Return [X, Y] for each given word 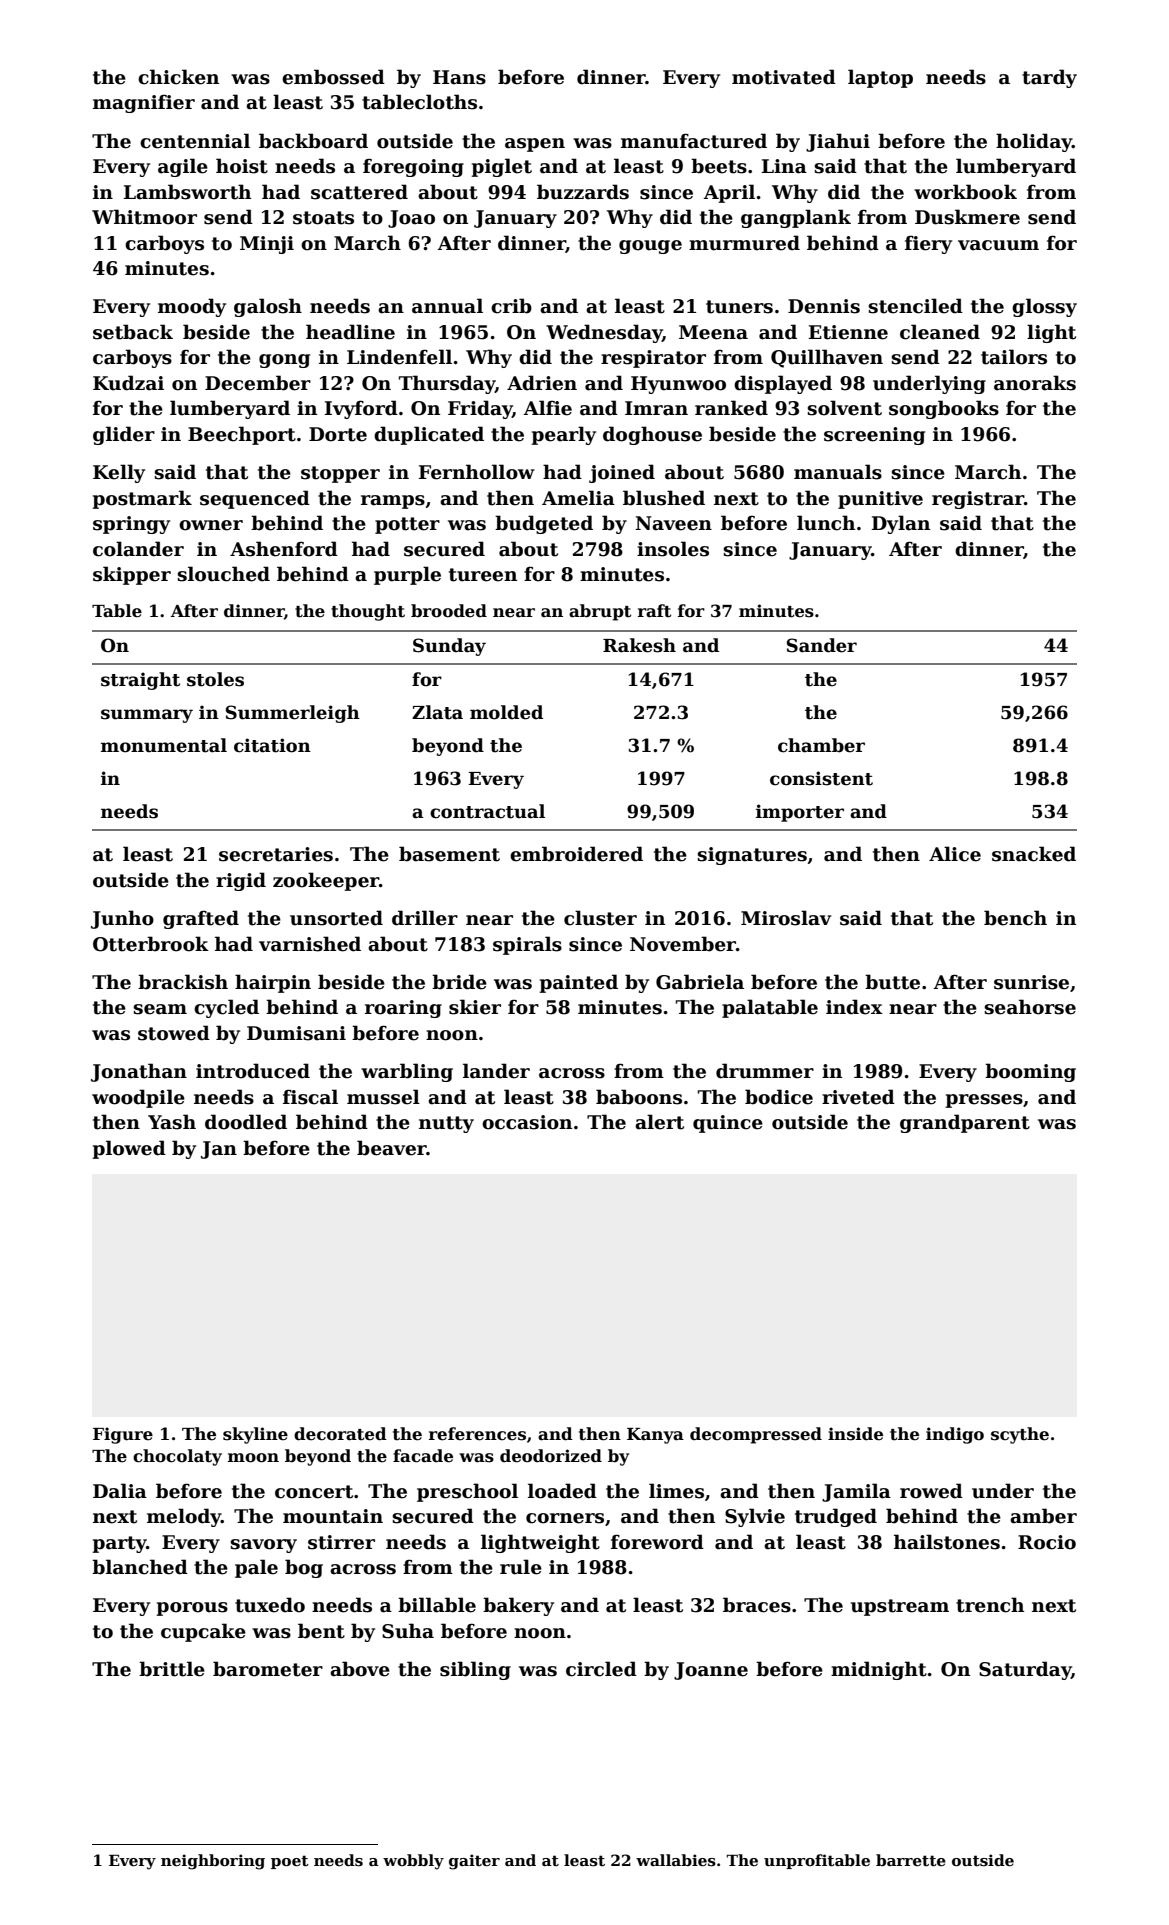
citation [272, 745]
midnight [879, 1670]
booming [1030, 1072]
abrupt [600, 612]
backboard [313, 141]
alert [659, 1122]
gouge [650, 247]
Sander [822, 645]
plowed [129, 1149]
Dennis [824, 306]
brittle [172, 1669]
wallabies [676, 1860]
